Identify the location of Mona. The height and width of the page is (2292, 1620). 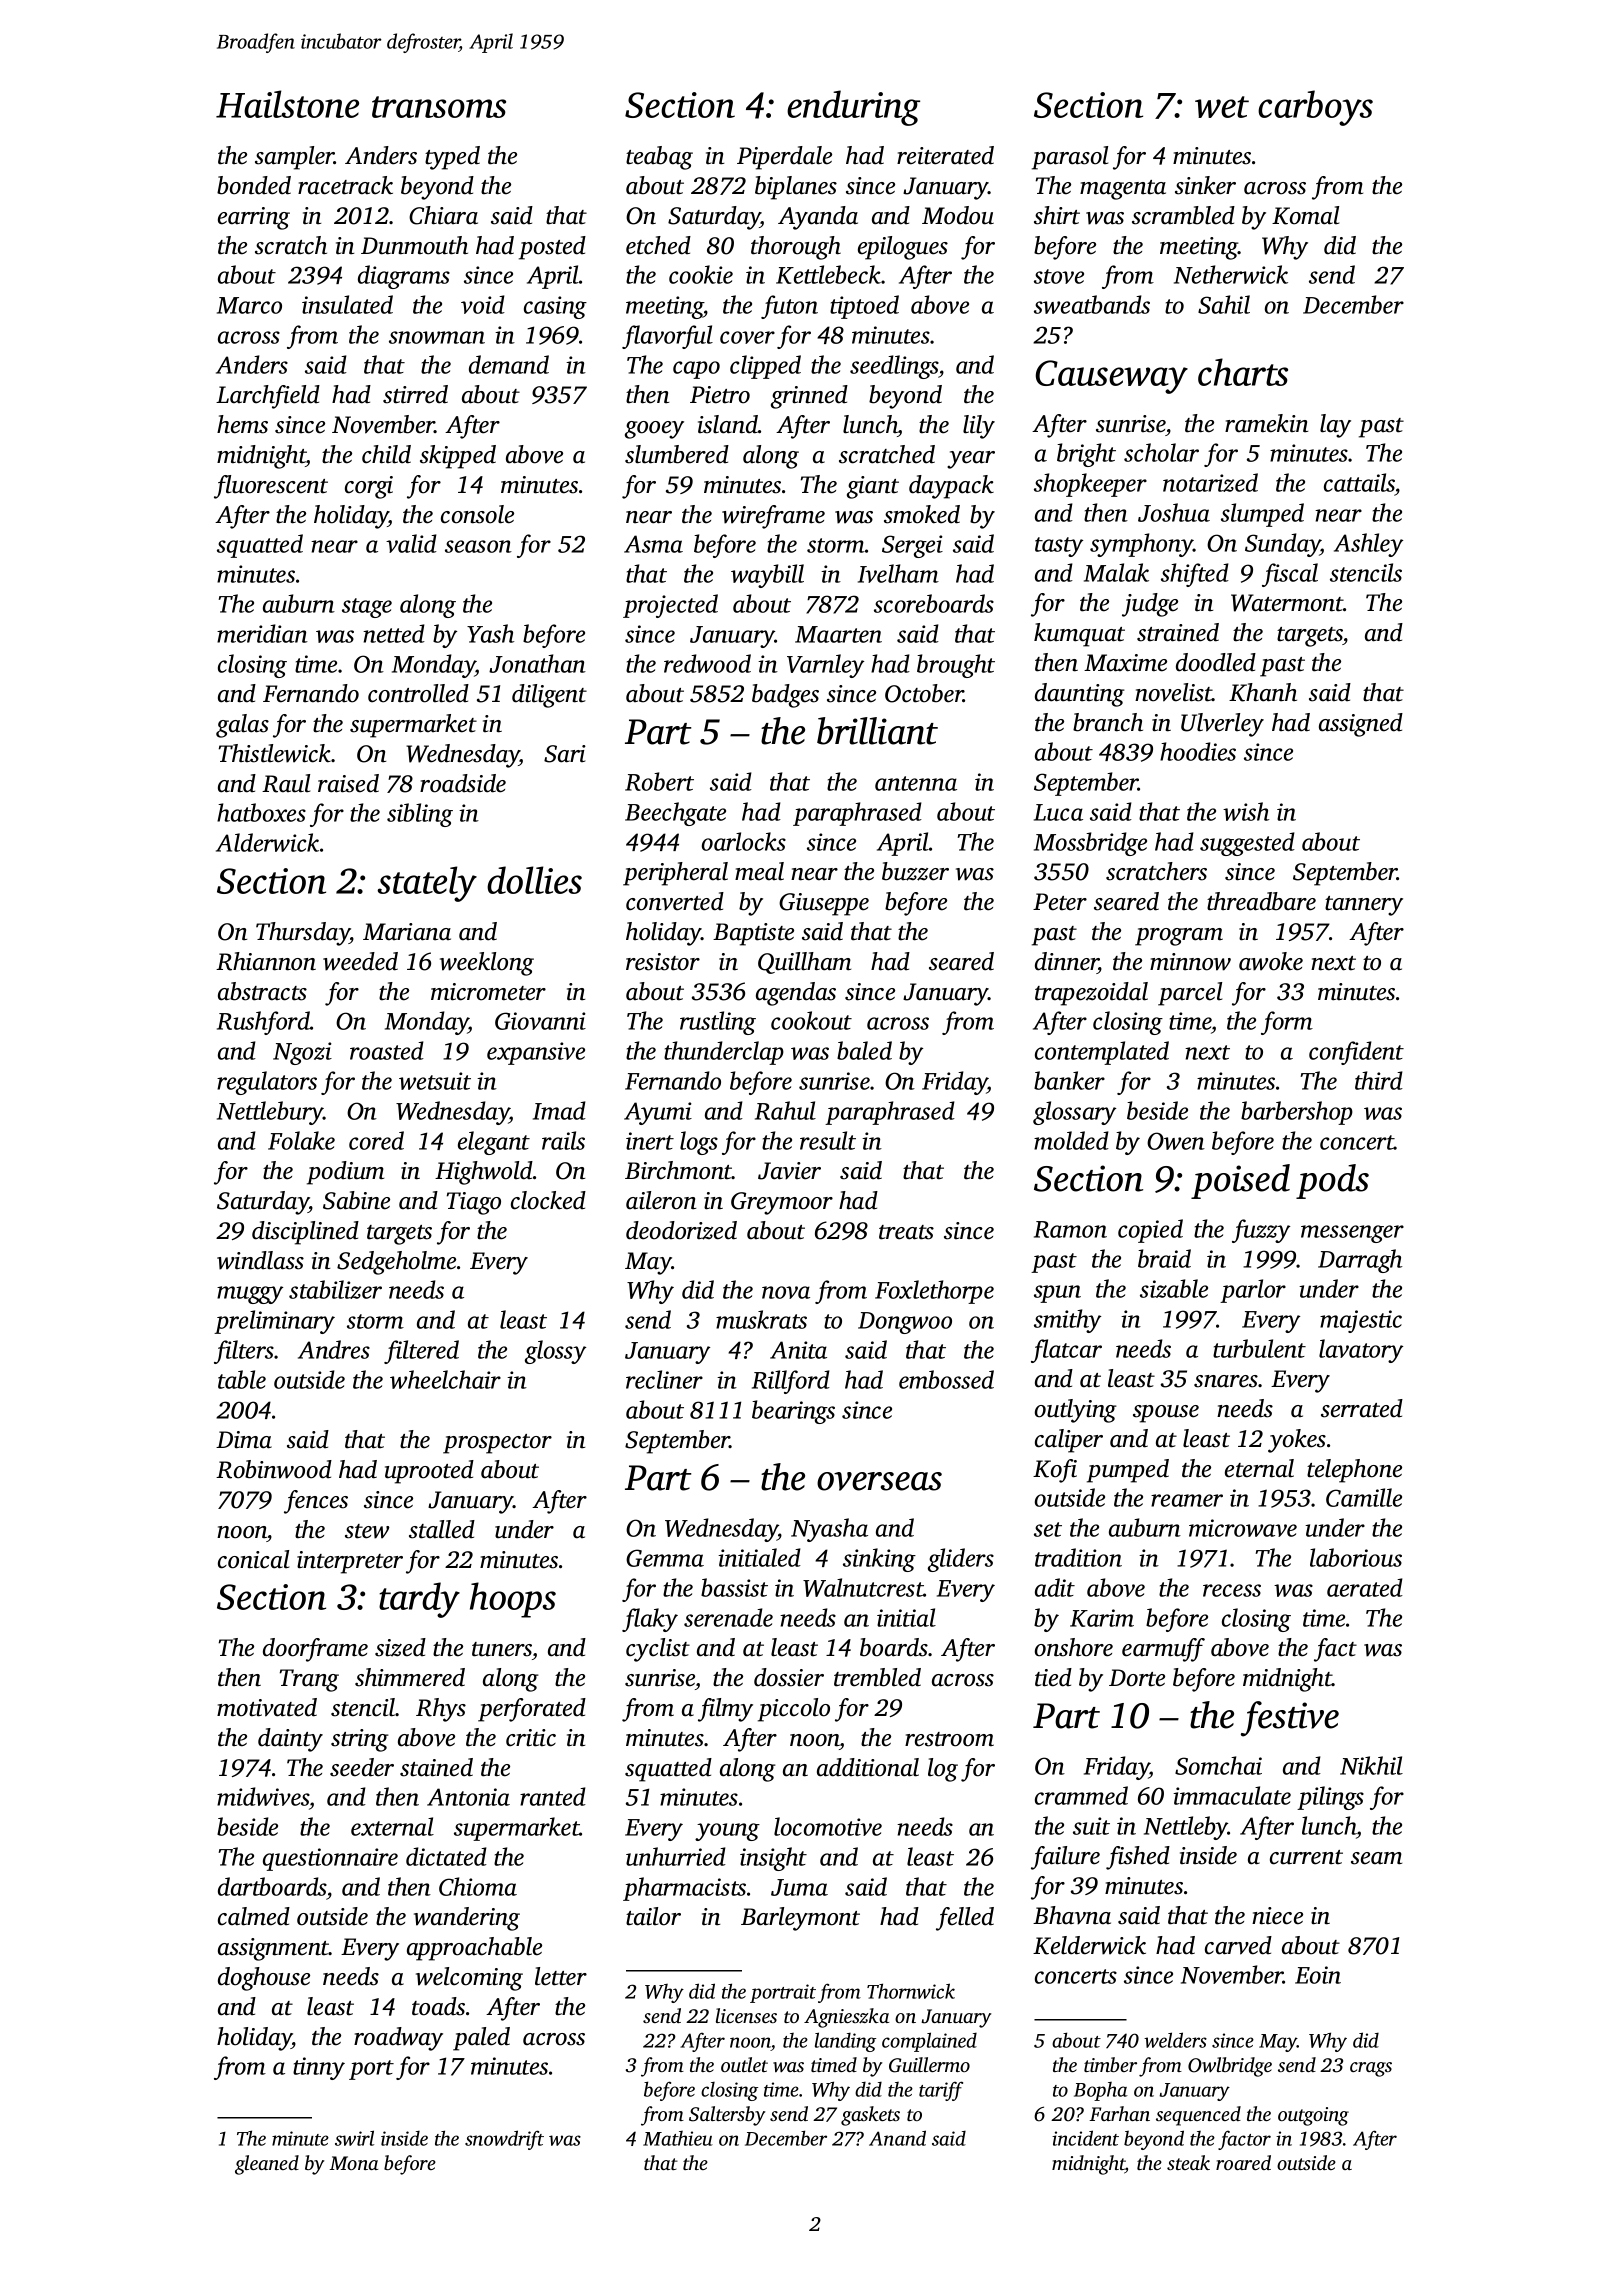
(354, 2163).
